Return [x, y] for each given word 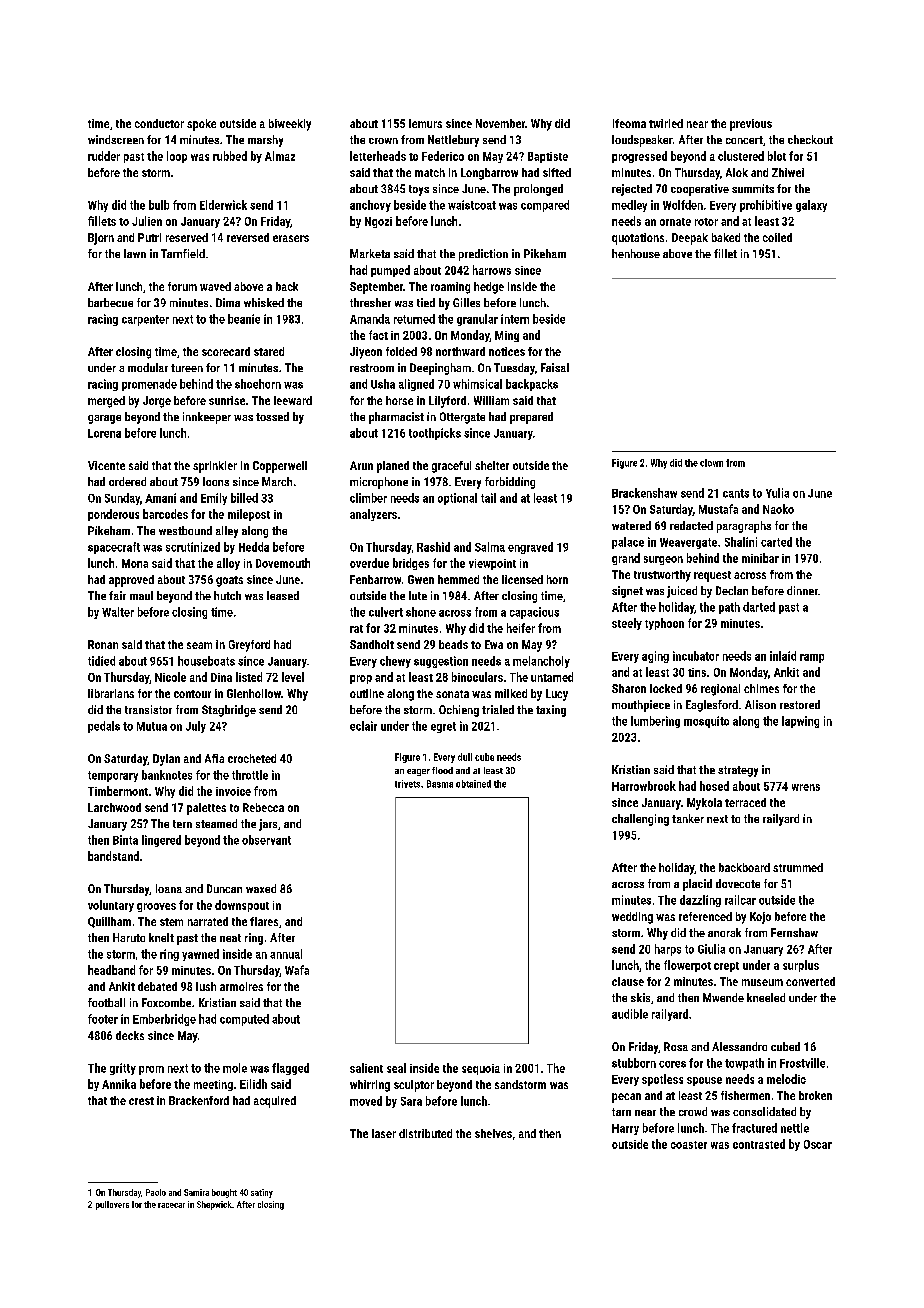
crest [141, 1101]
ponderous [113, 515]
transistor [148, 709]
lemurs [425, 123]
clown [711, 463]
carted [776, 542]
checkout [810, 139]
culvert [386, 612]
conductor [159, 123]
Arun [361, 465]
